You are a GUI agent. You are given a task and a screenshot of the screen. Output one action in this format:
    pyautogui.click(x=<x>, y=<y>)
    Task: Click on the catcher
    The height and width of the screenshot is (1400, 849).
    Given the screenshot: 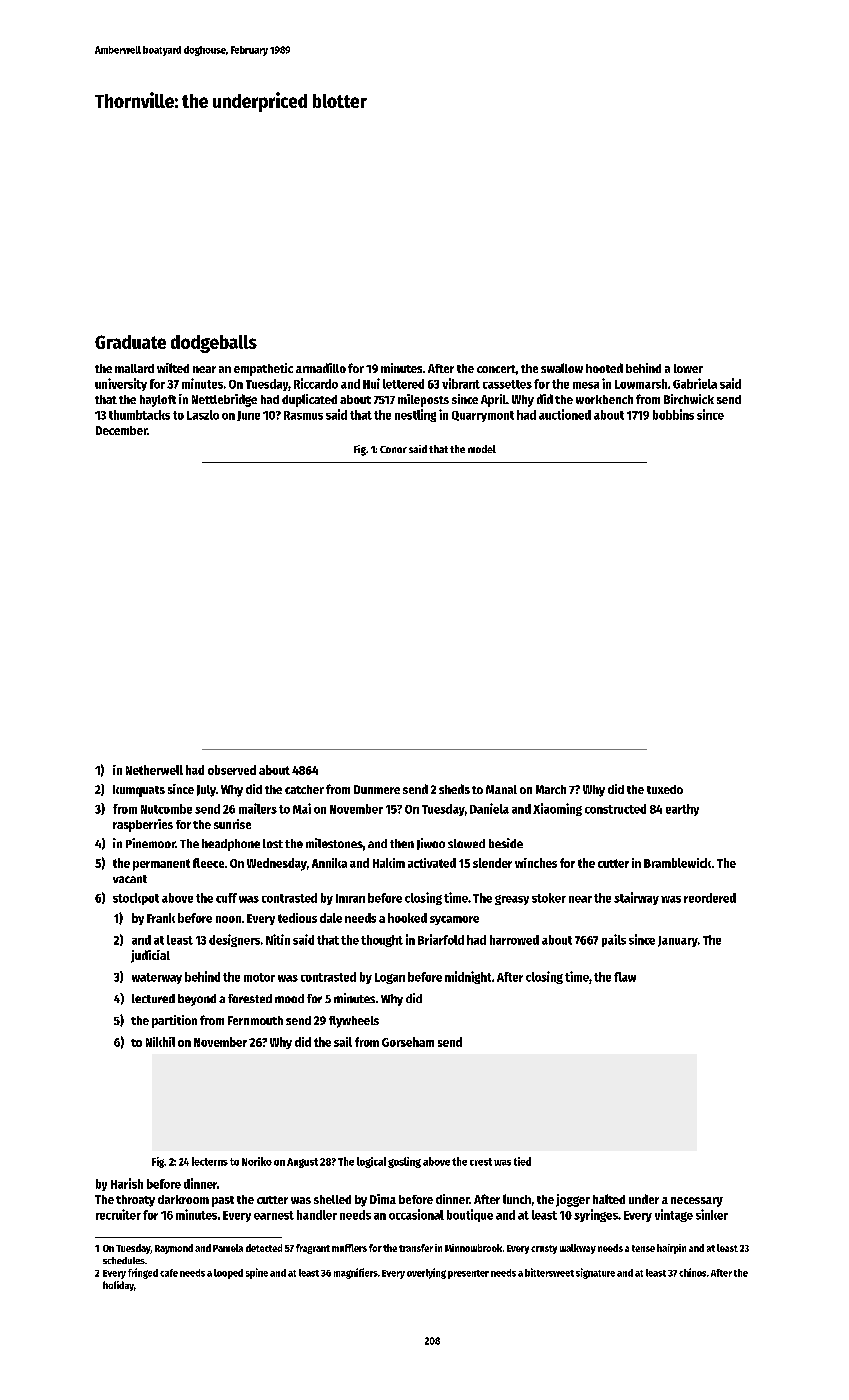 What is the action you would take?
    pyautogui.click(x=304, y=789)
